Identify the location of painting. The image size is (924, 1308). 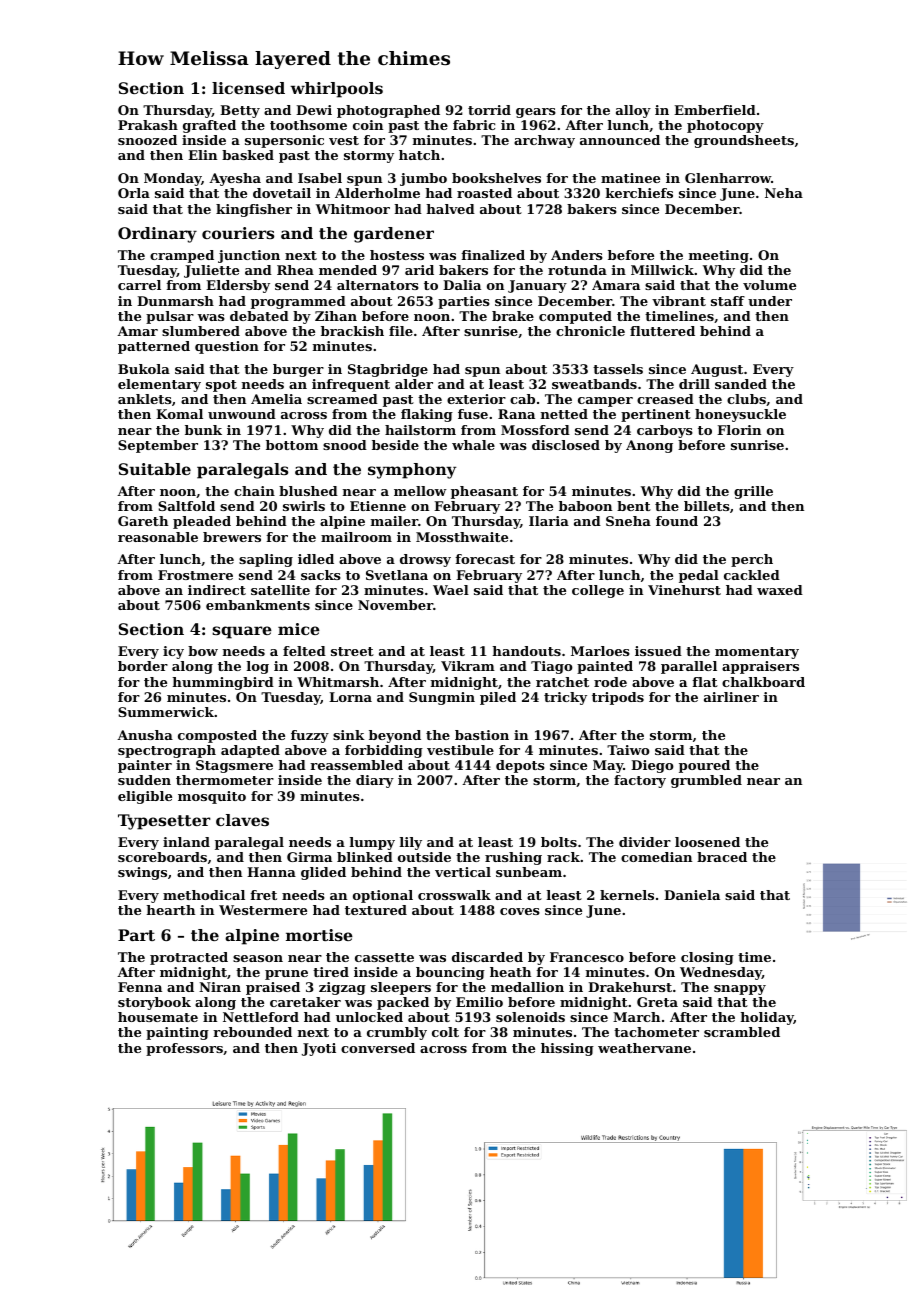
(177, 1033).
